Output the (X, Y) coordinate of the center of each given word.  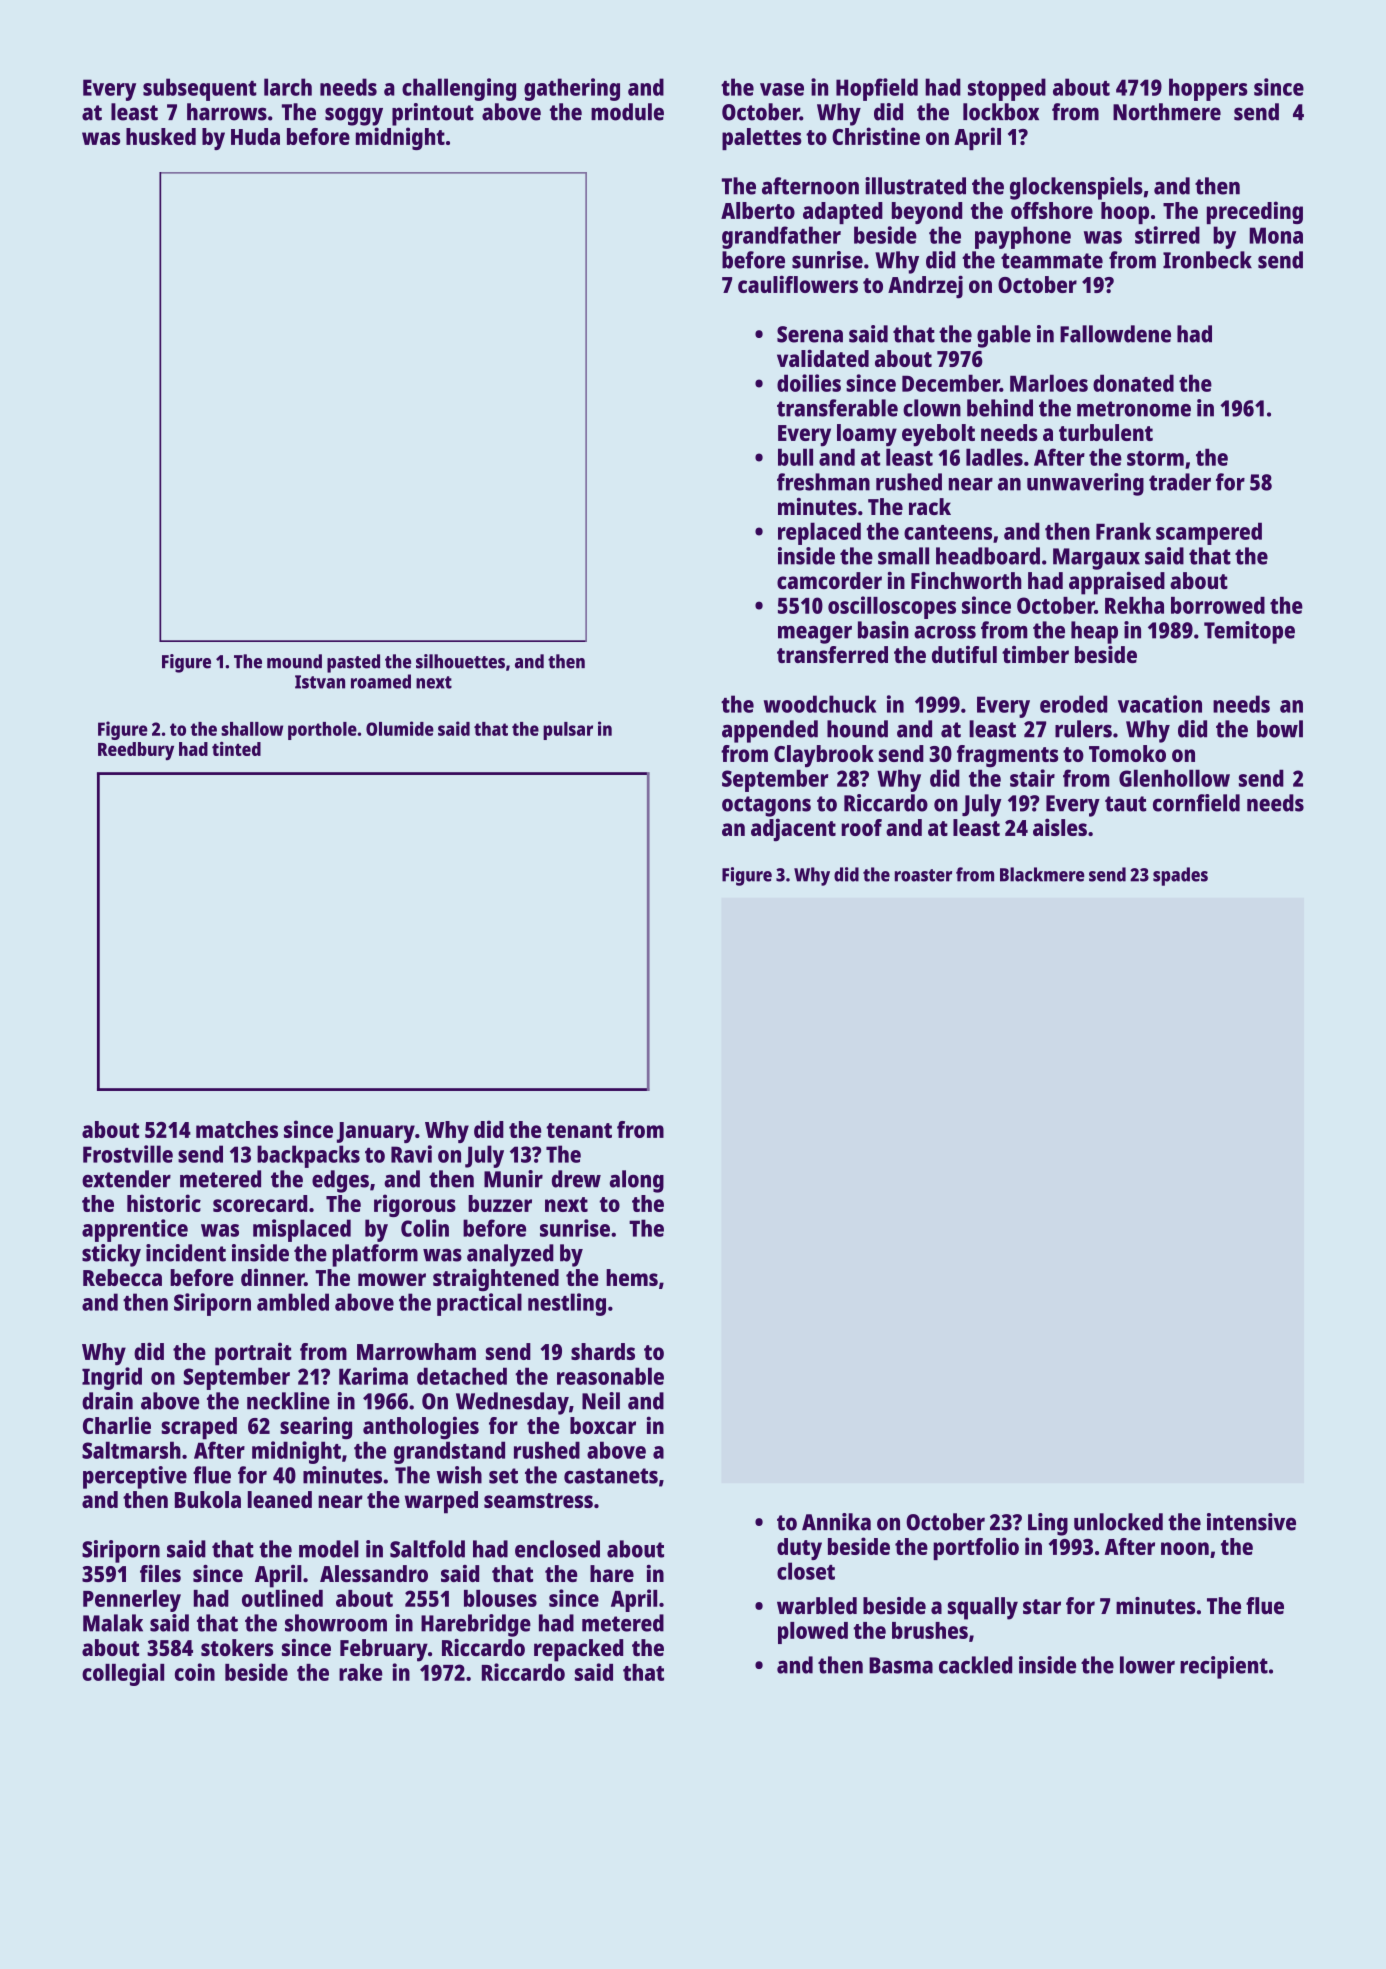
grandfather (781, 237)
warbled (817, 1606)
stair (1032, 778)
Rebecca (122, 1277)
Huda (255, 136)
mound (294, 661)
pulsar (568, 731)
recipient (1224, 1667)
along (637, 1181)
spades (1180, 876)
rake (360, 1672)
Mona (1276, 235)
